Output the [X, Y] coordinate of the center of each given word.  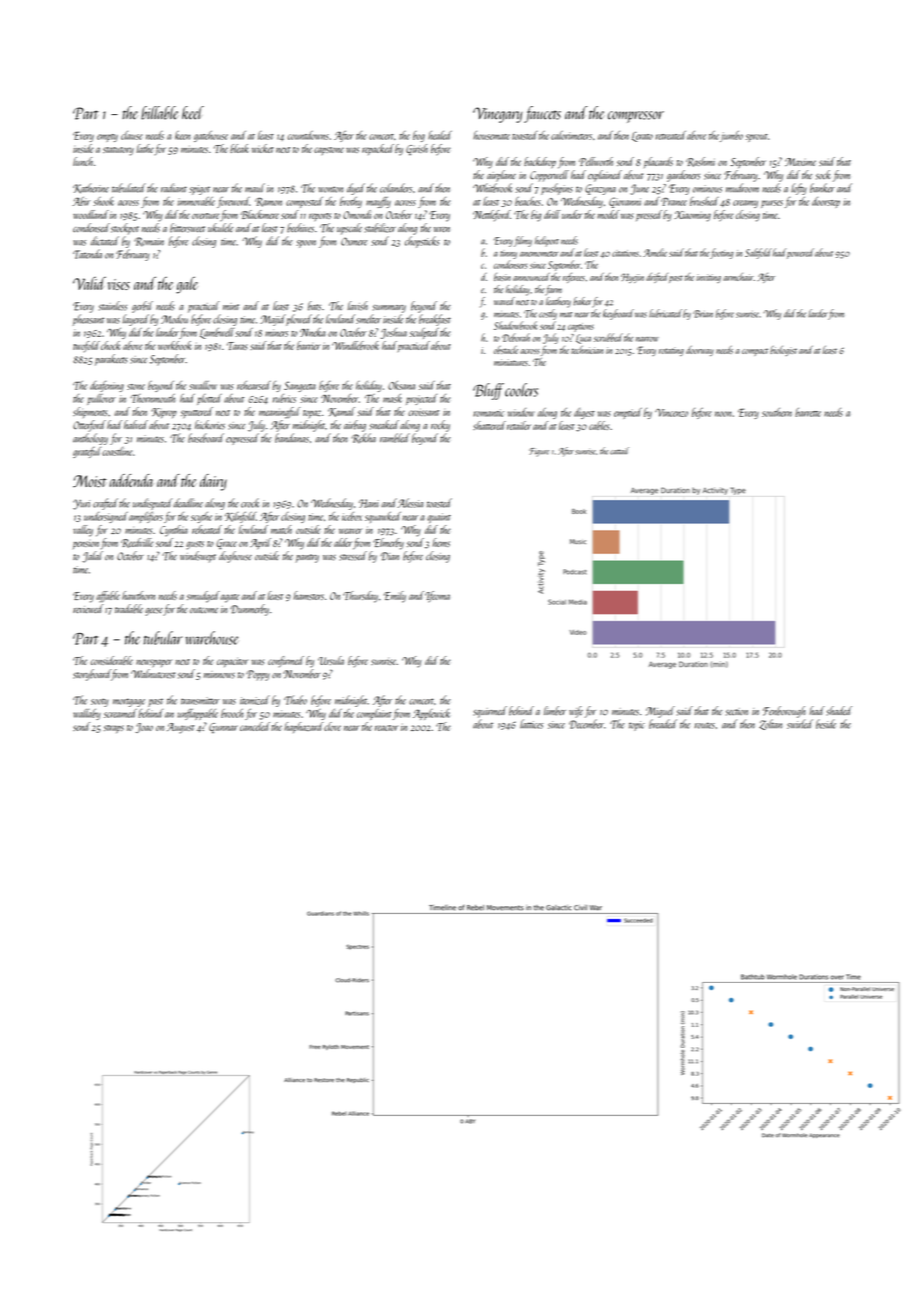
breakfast [435, 320]
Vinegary [498, 115]
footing [721, 253]
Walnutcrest [153, 674]
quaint [439, 518]
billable [159, 113]
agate [229, 598]
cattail [619, 451]
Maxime [800, 162]
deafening [107, 386]
